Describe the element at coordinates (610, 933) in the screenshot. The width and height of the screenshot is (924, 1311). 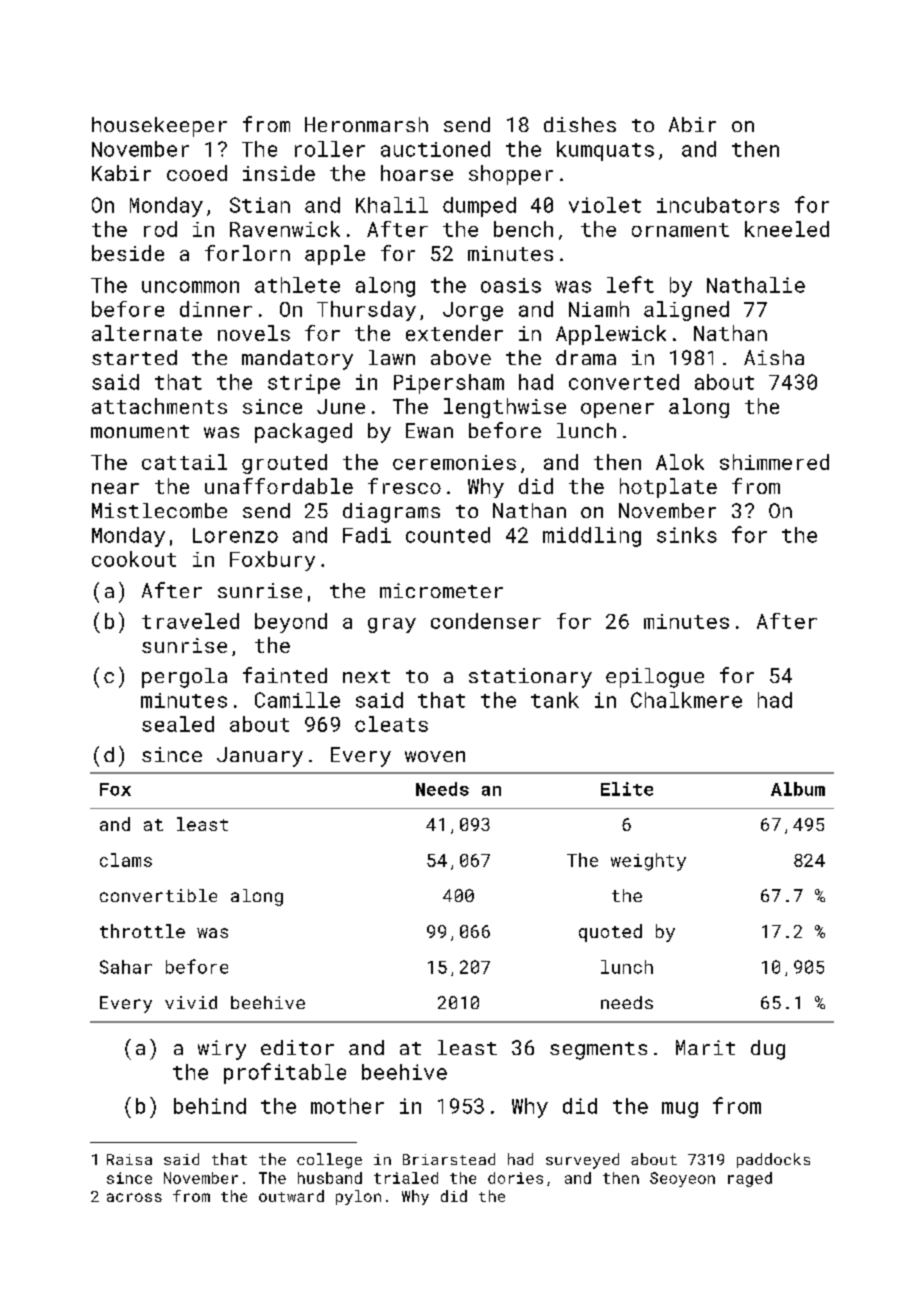
I see `quoted` at that location.
